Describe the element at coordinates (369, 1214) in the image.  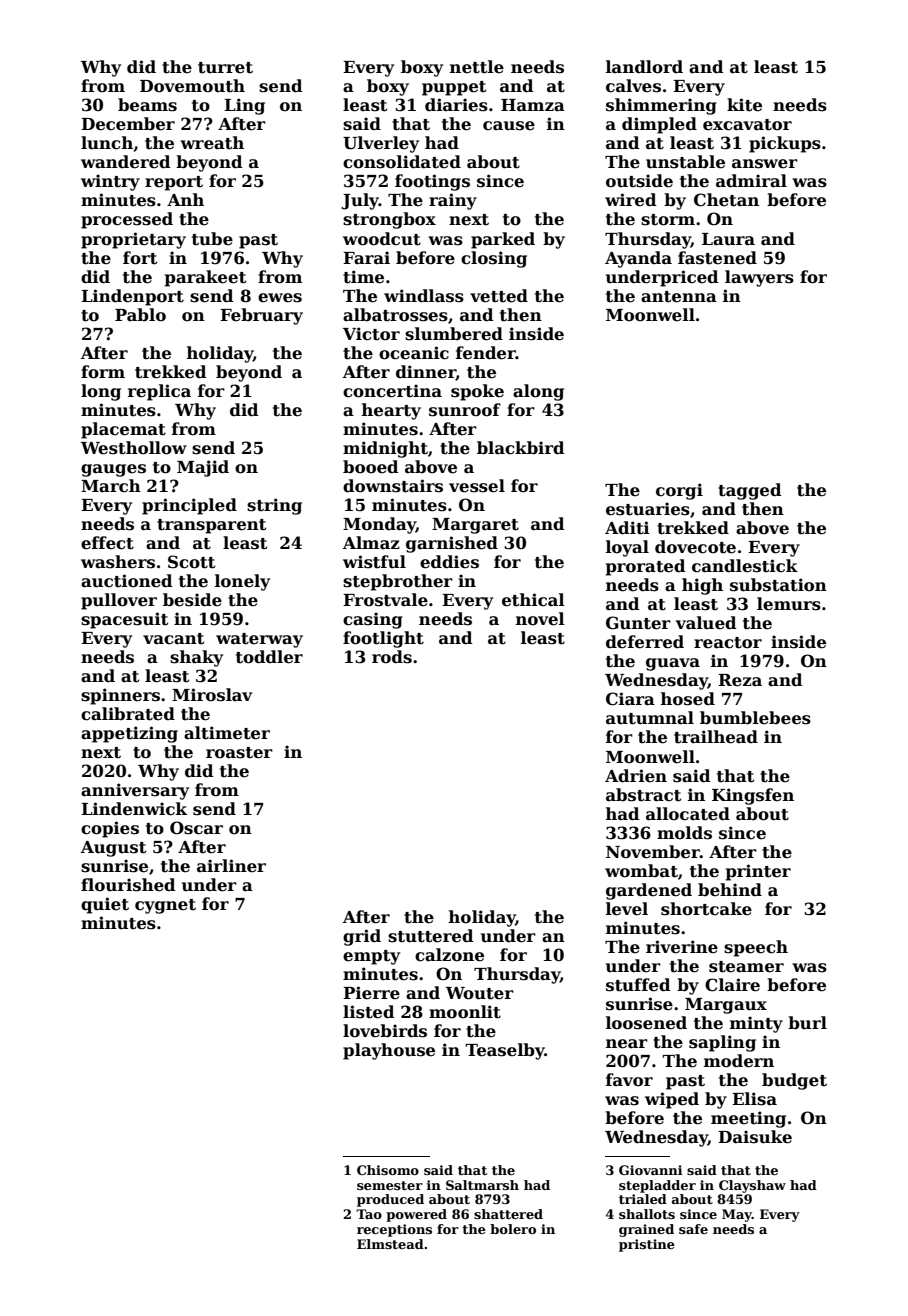
I see `Tao` at that location.
